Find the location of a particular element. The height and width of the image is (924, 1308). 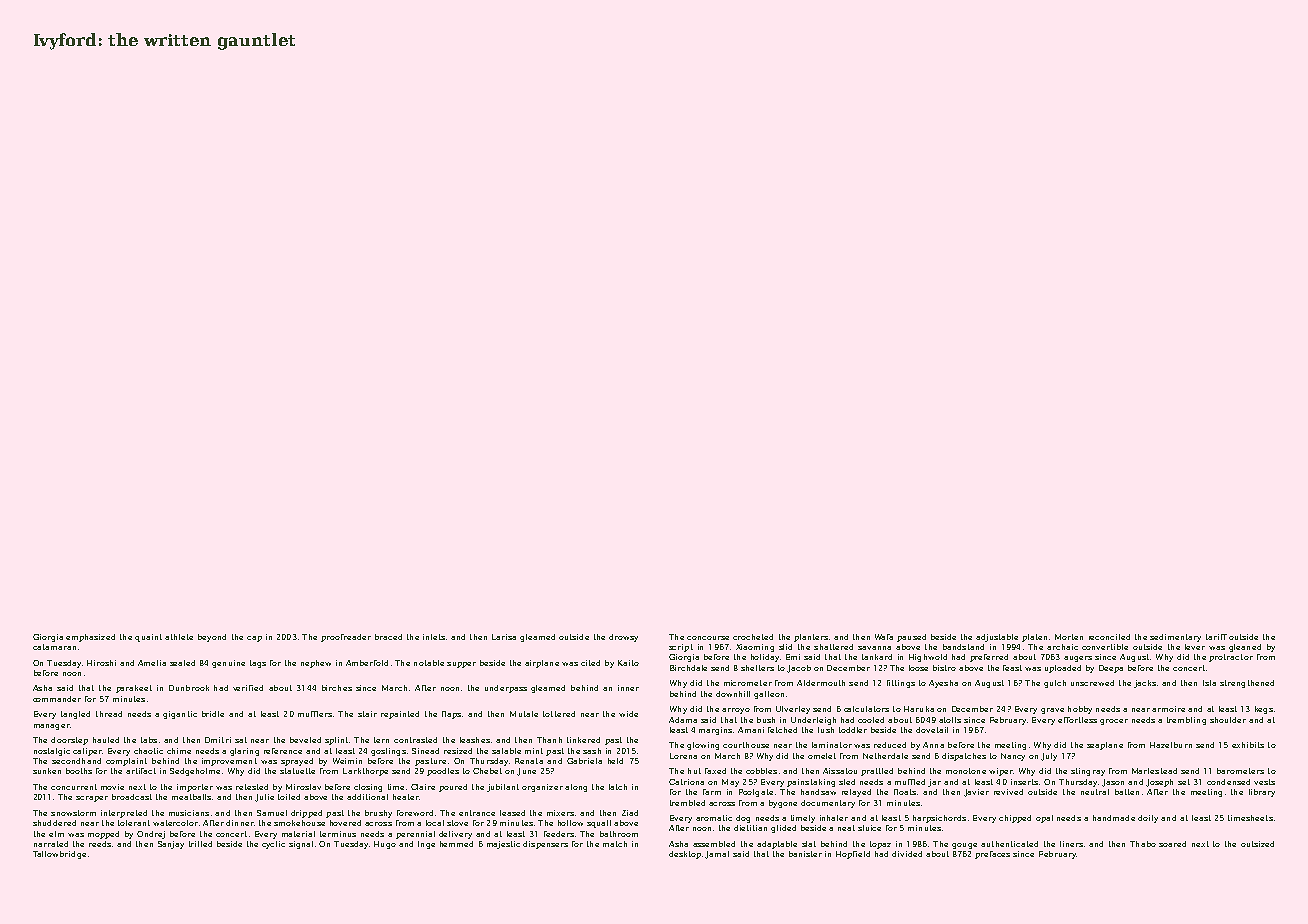

scraper is located at coordinates (92, 799).
